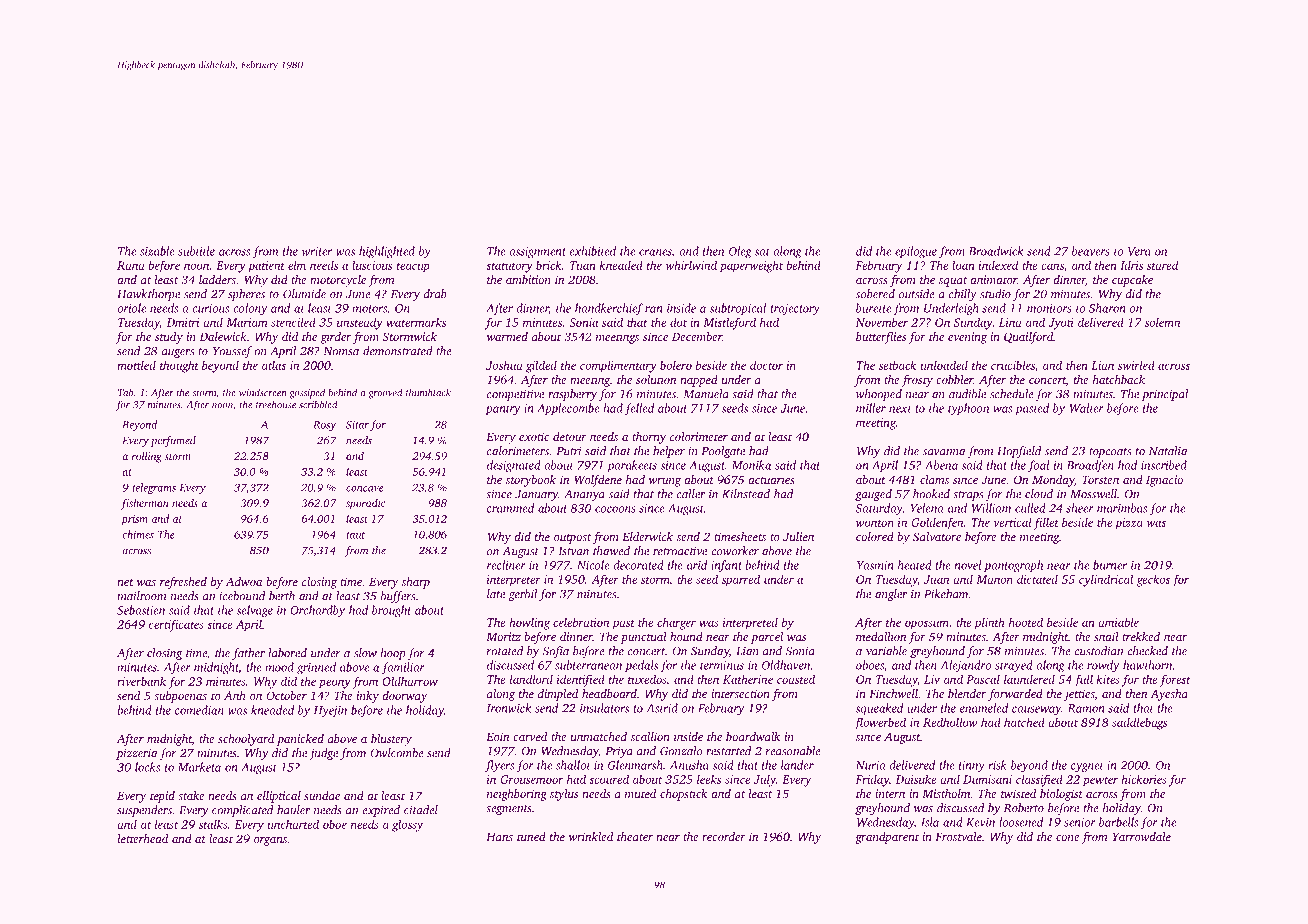 This document has height=924, width=1308. What do you see at coordinates (143, 838) in the document?
I see `letterhead` at bounding box center [143, 838].
